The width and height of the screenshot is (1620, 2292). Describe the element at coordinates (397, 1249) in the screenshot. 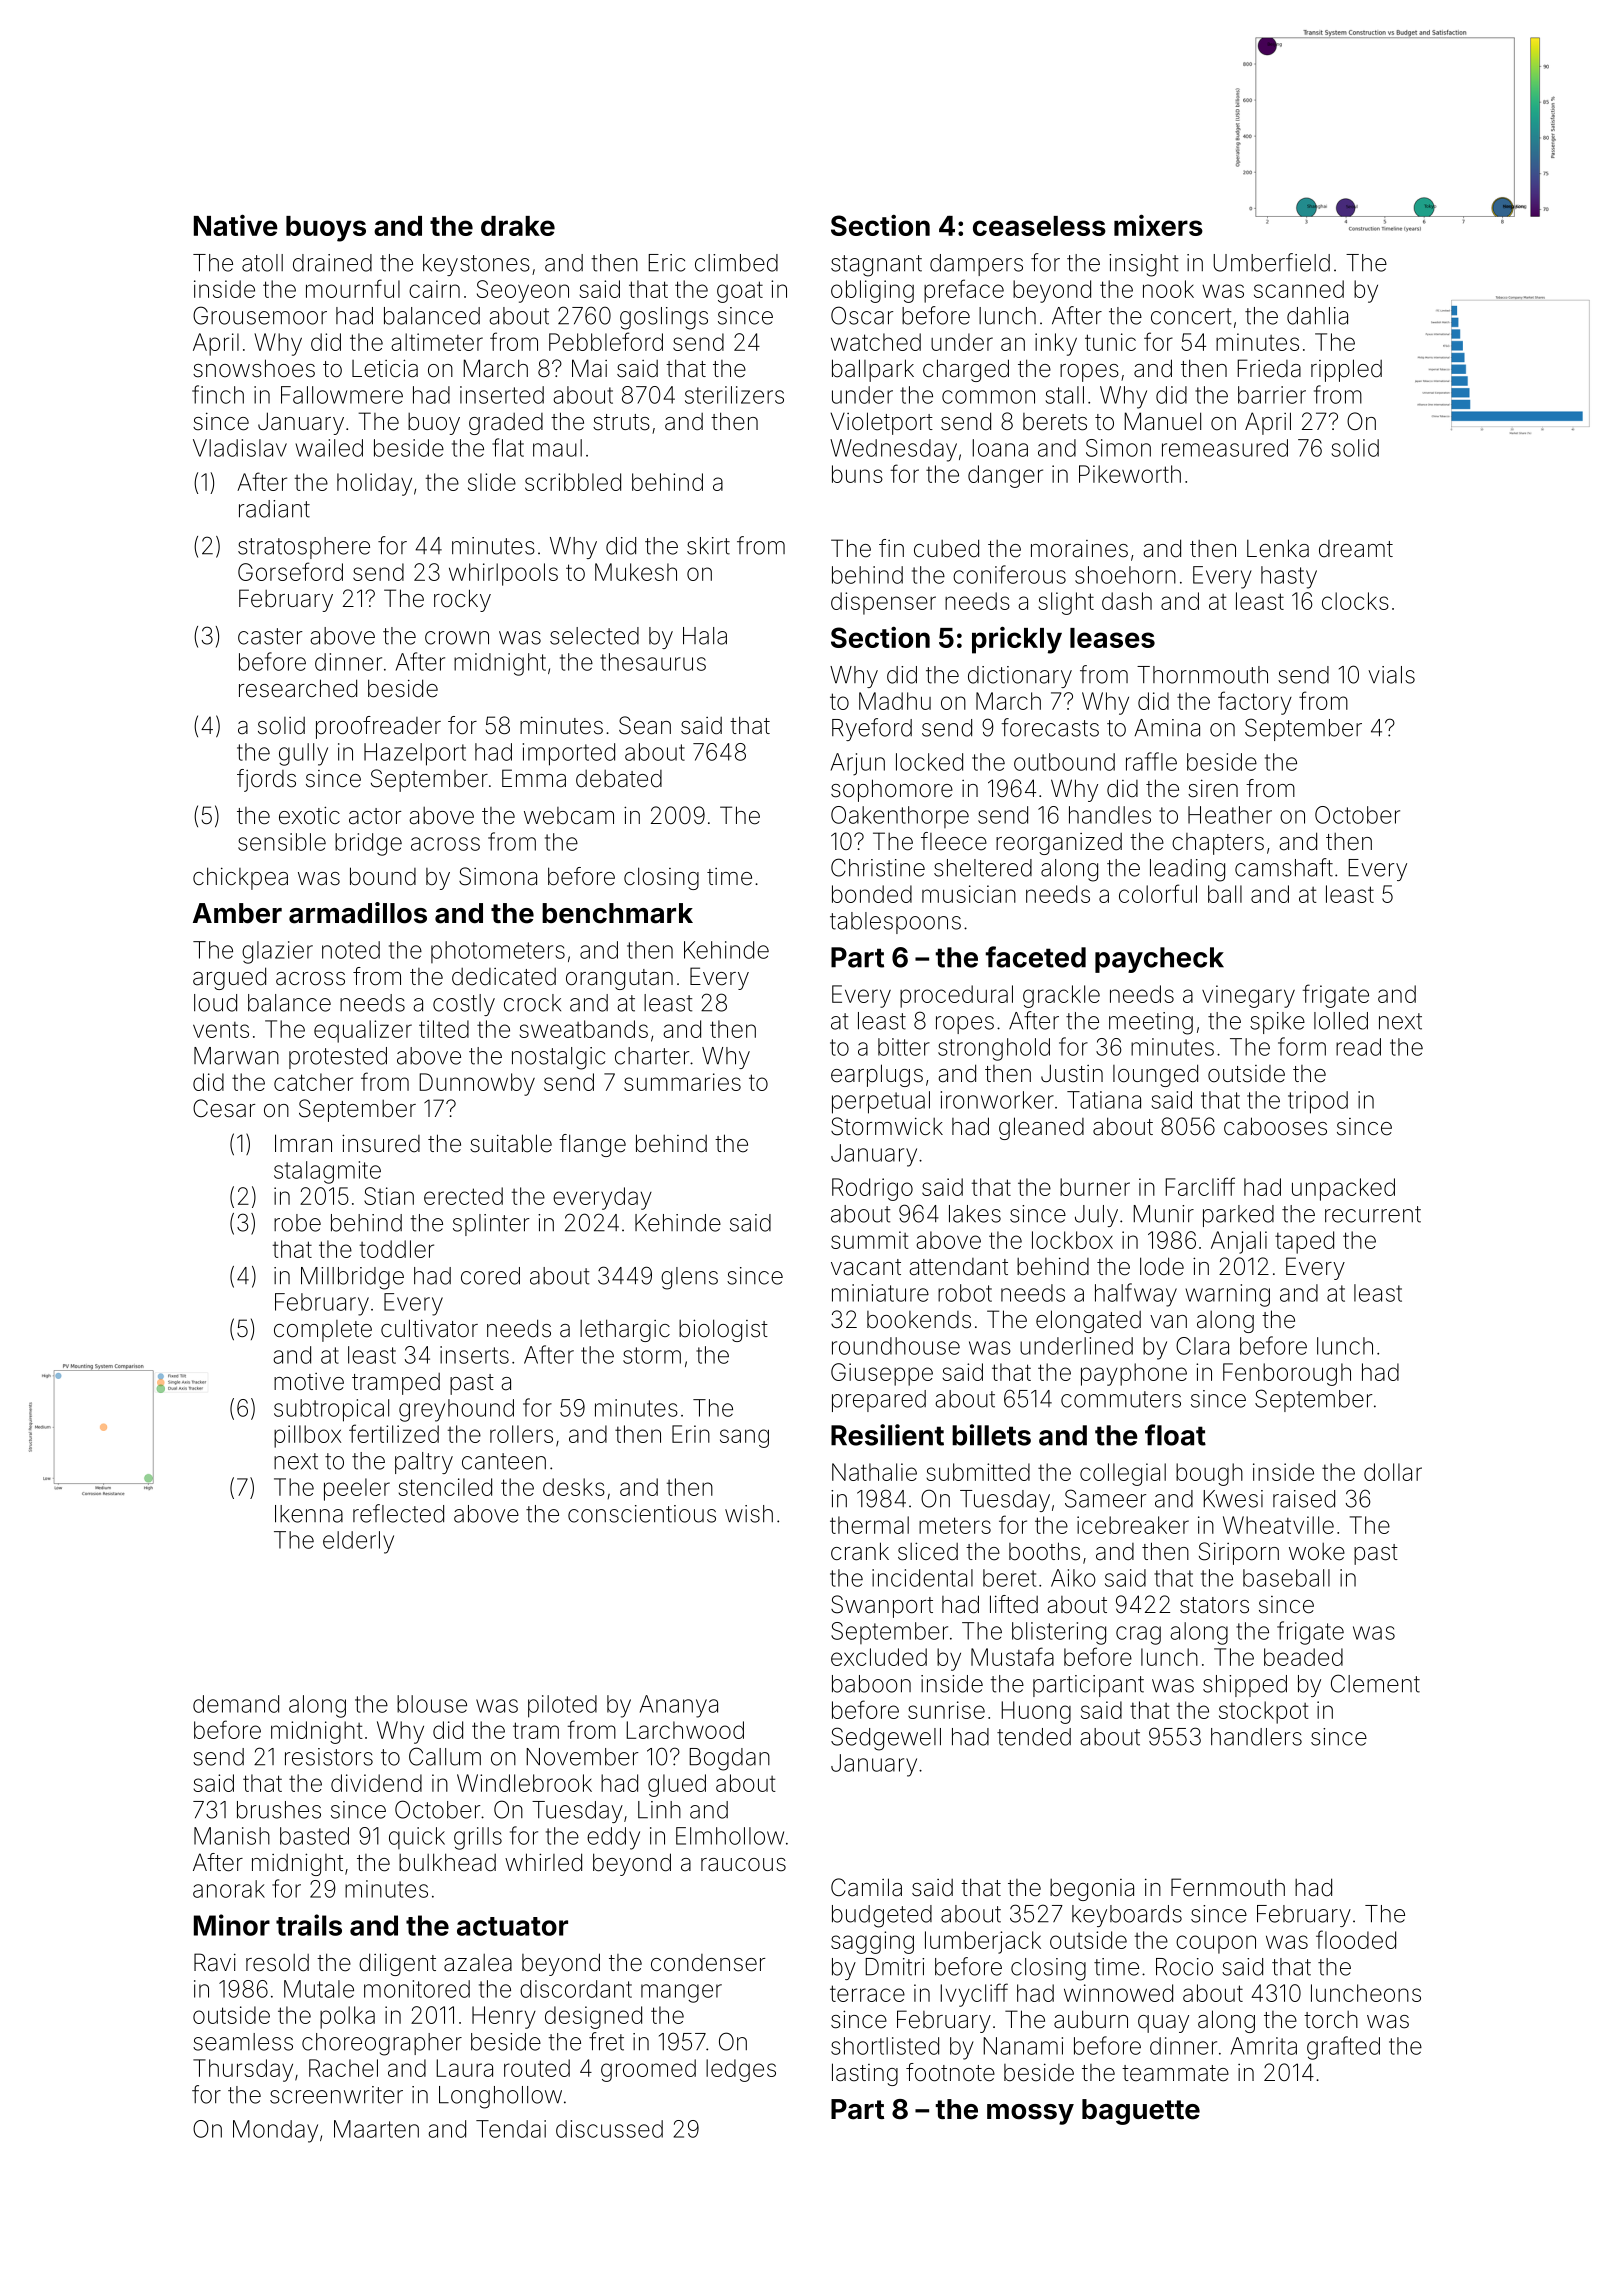

I see `toddler` at that location.
